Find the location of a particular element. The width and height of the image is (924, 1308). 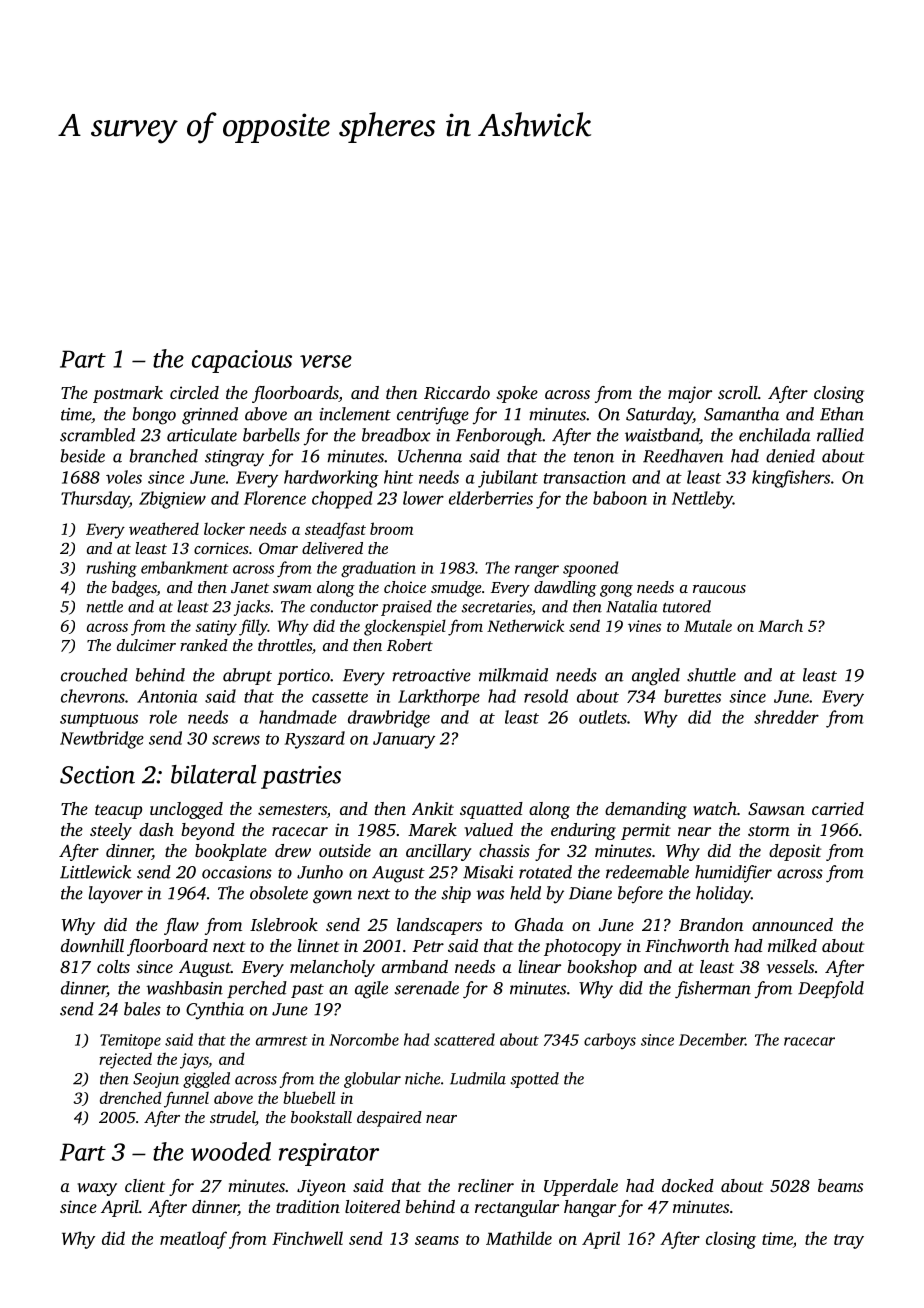

Temitope is located at coordinates (130, 1041).
